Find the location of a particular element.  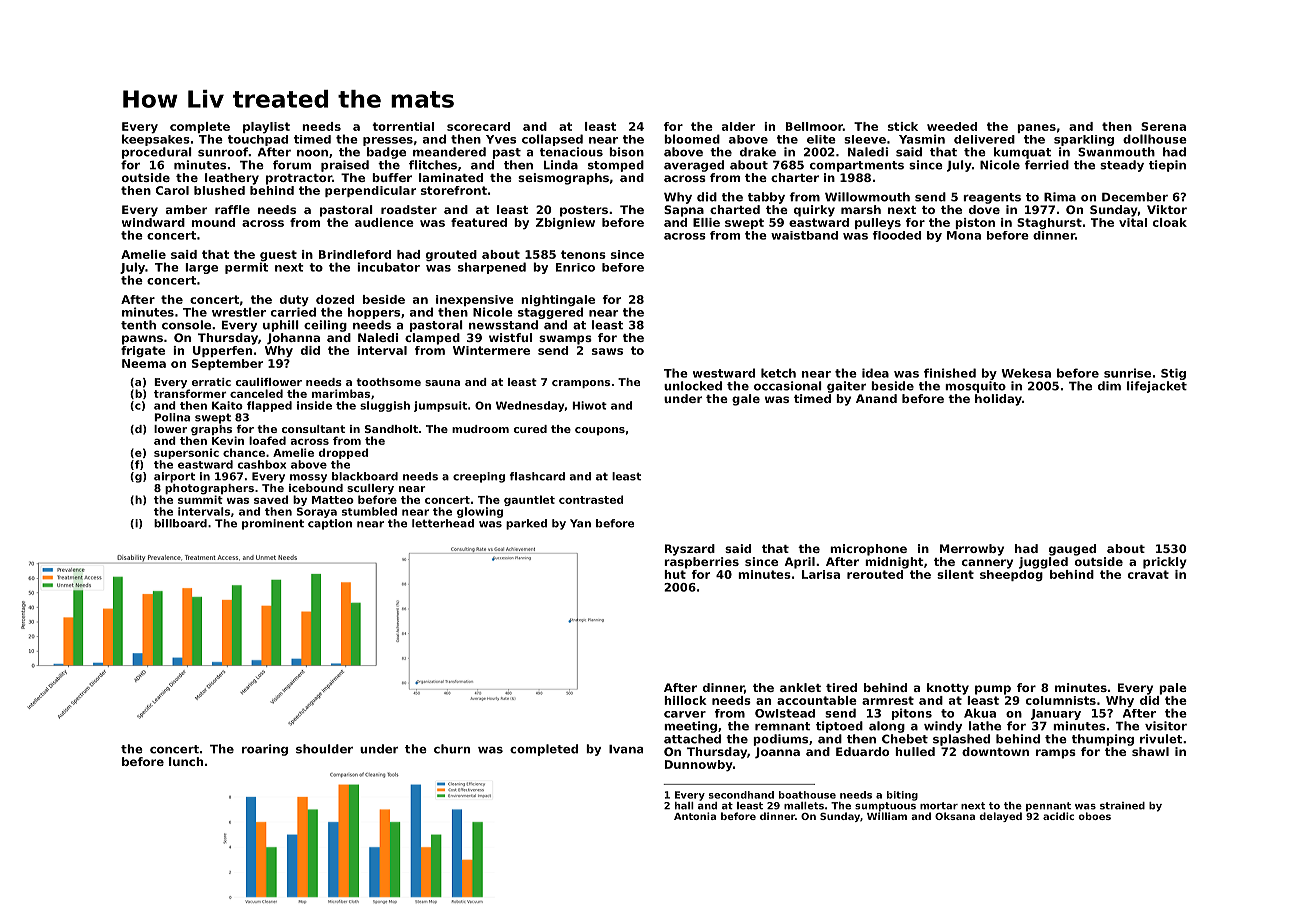

lunch is located at coordinates (186, 761).
